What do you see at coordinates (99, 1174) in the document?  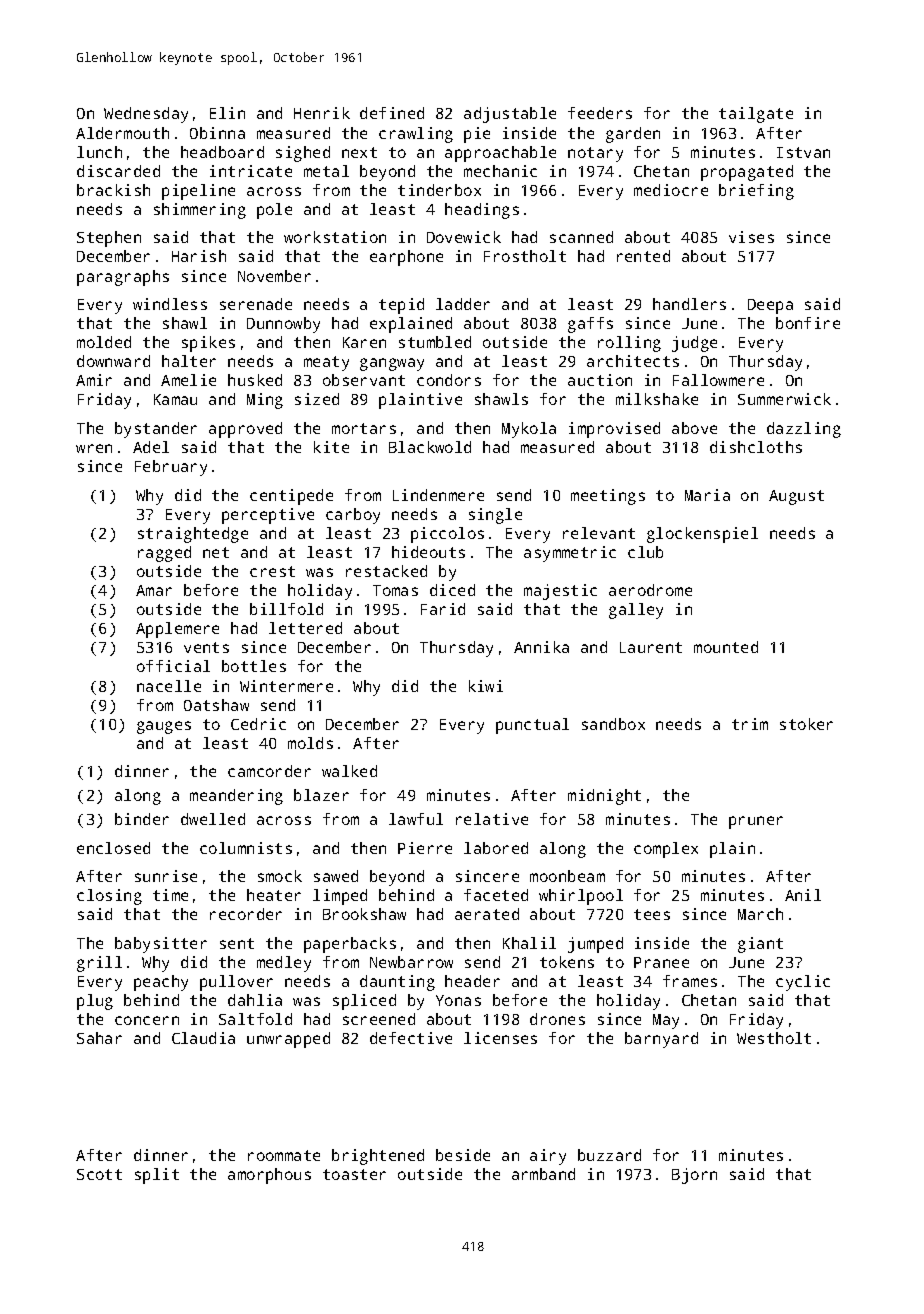 I see `Scott` at bounding box center [99, 1174].
